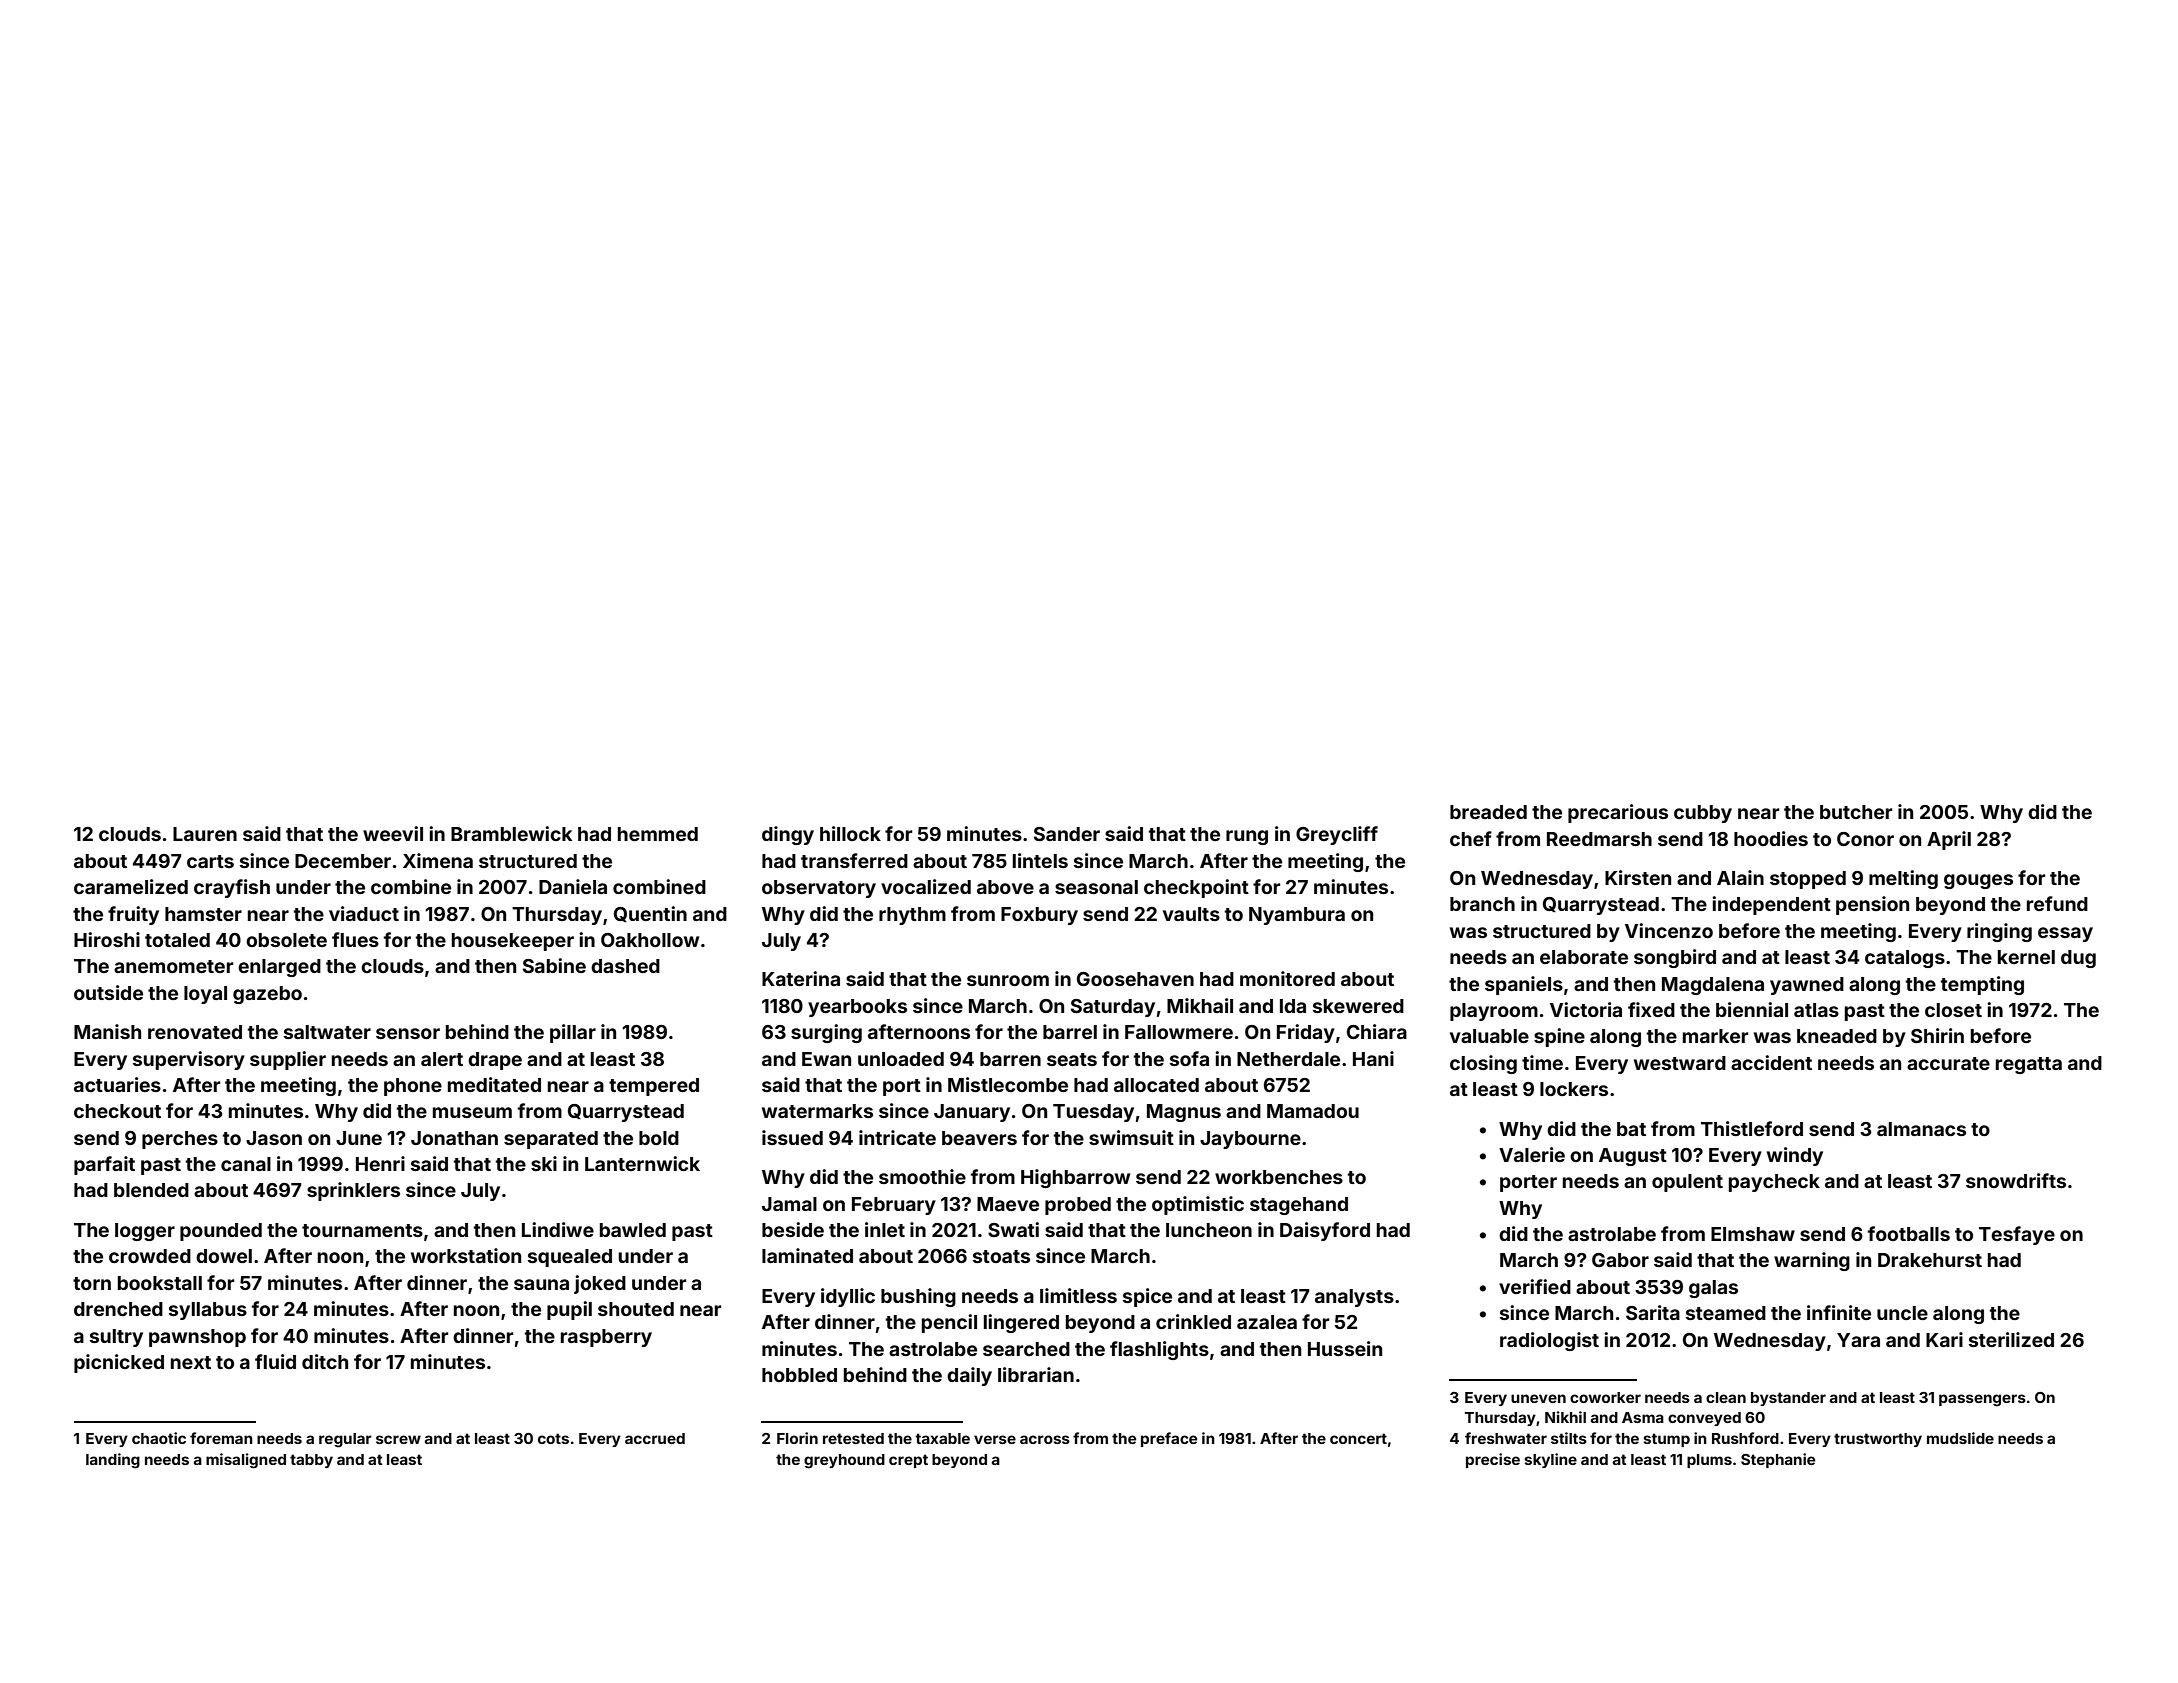 Image resolution: width=2178 pixels, height=1683 pixels. Describe the element at coordinates (1856, 812) in the image. I see `butcher` at that location.
